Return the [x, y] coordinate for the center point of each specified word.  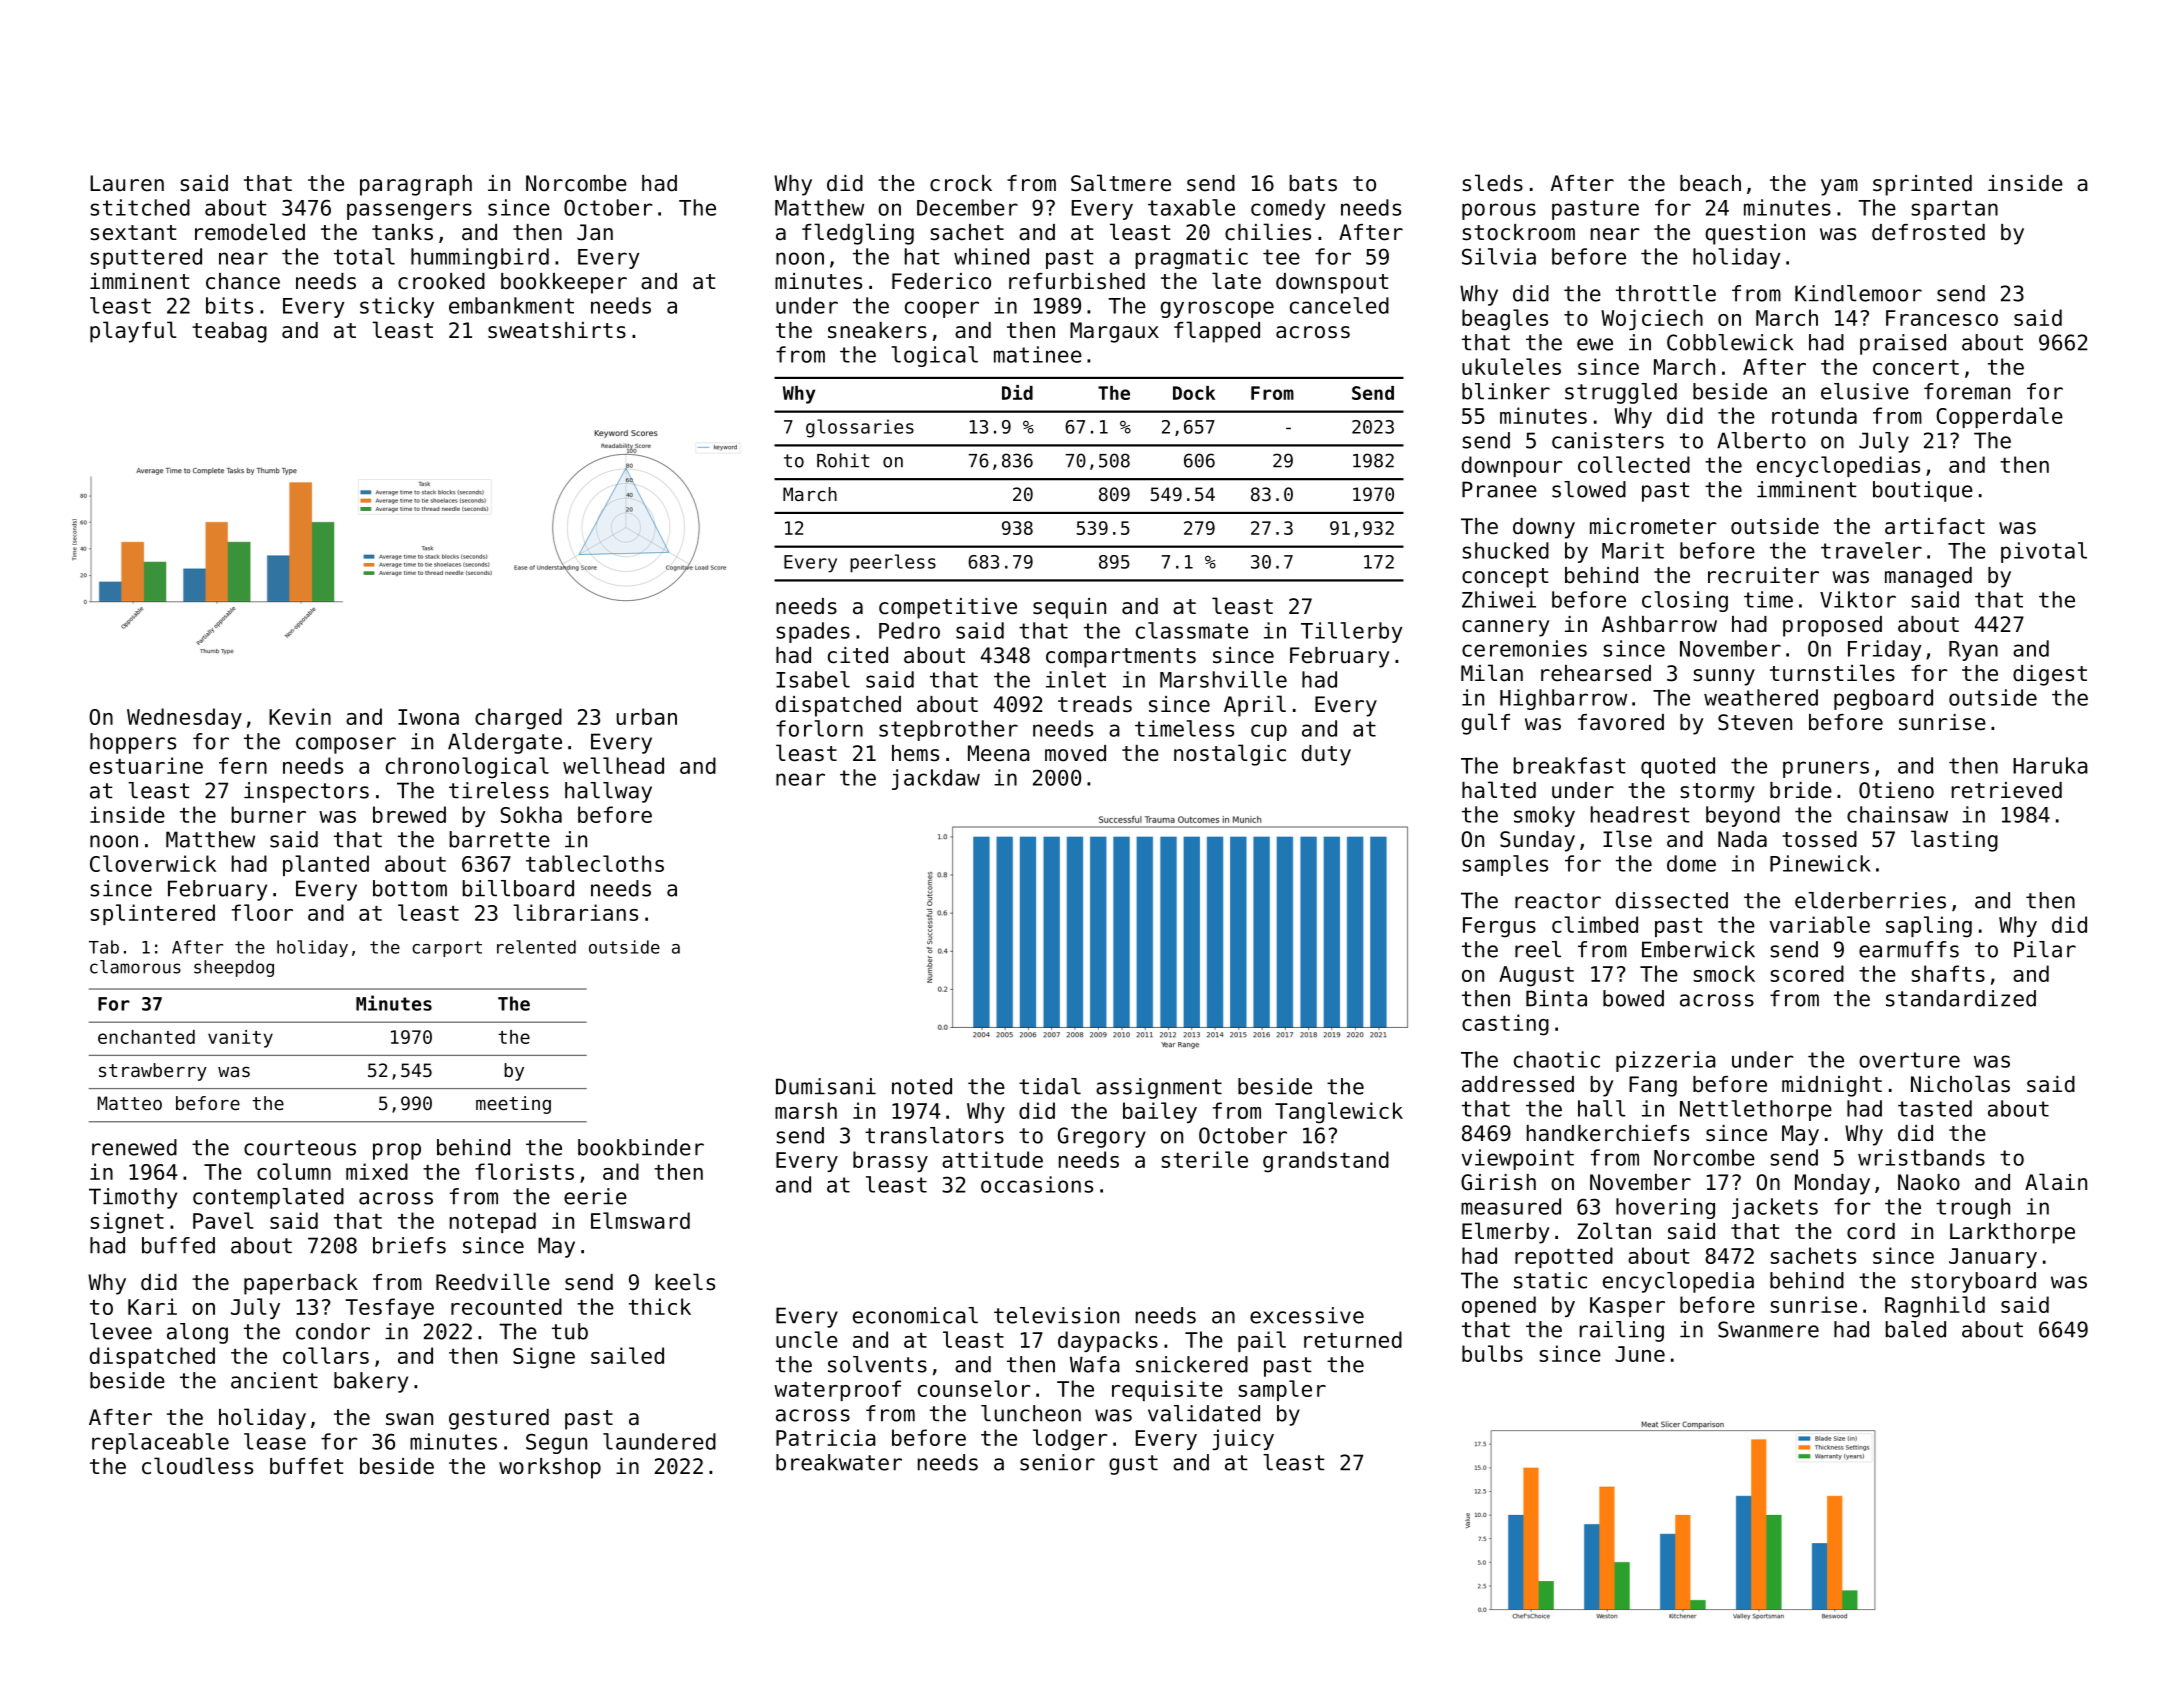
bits [229, 305]
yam [1839, 187]
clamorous [135, 967]
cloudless [197, 1466]
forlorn [819, 728]
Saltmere [1121, 183]
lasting [1954, 841]
